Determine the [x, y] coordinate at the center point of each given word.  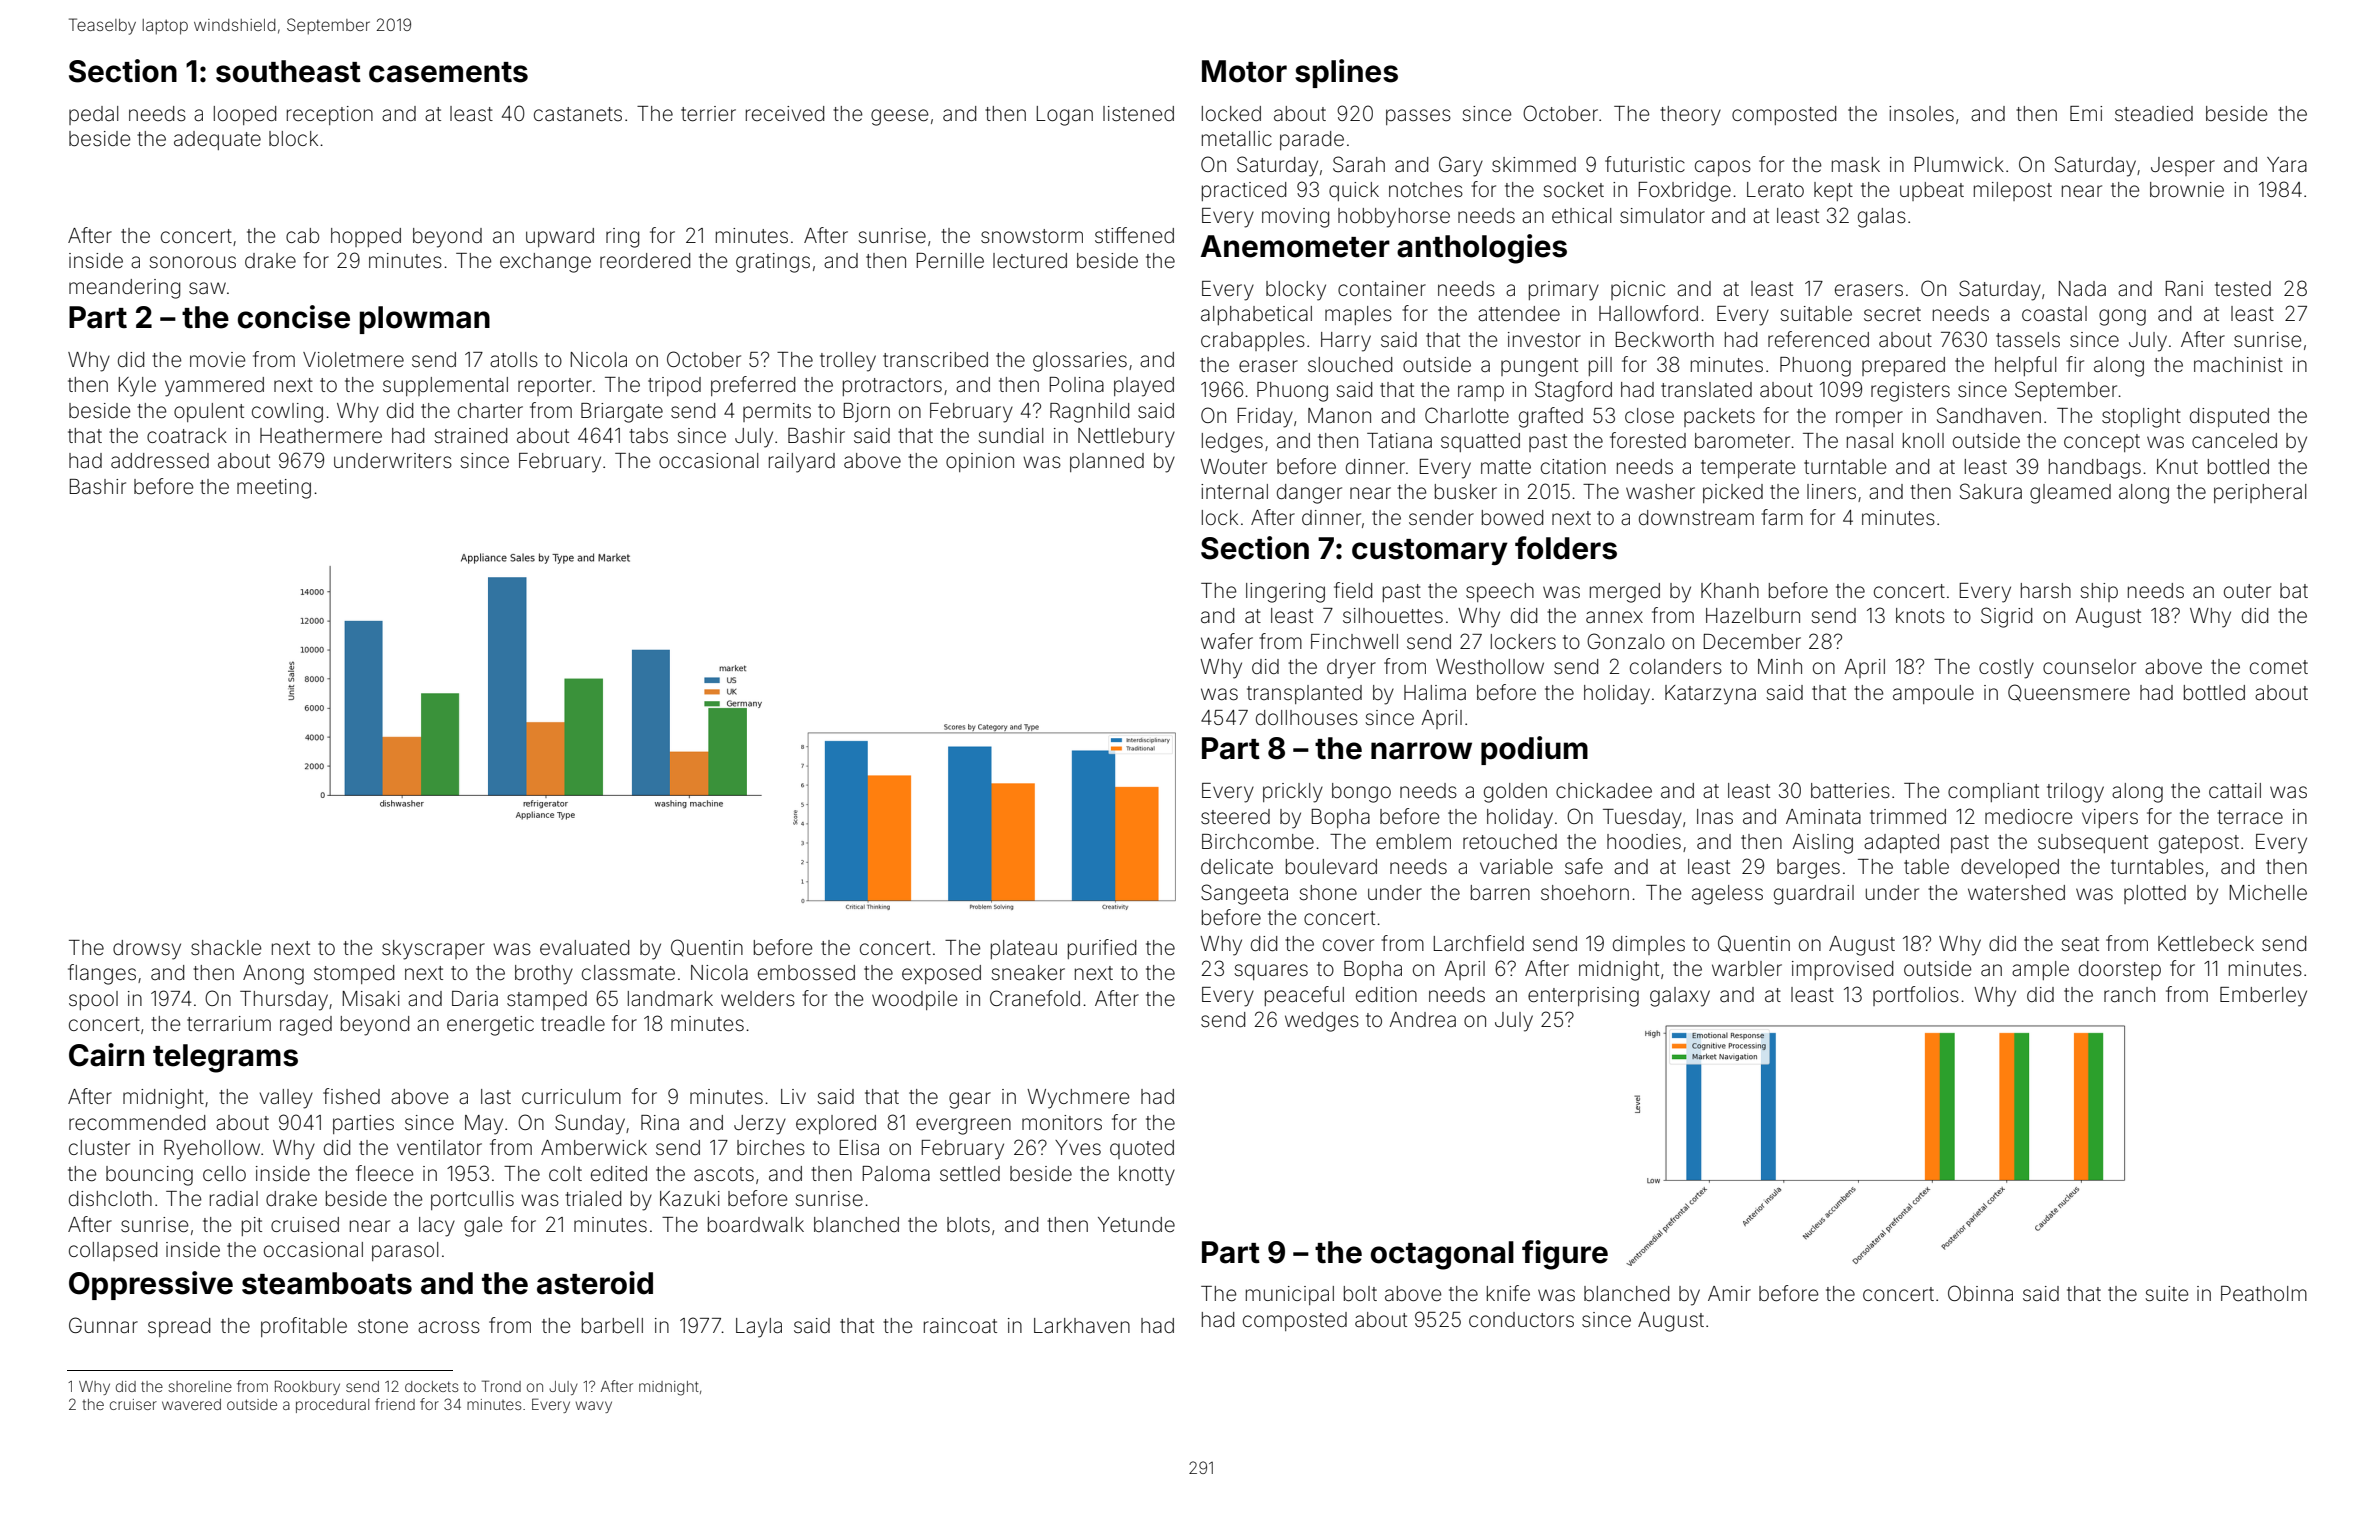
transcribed [935, 360]
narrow [1421, 751]
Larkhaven [1082, 1325]
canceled [2234, 441]
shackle [226, 948]
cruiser [133, 1404]
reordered [645, 260]
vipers [2110, 818]
